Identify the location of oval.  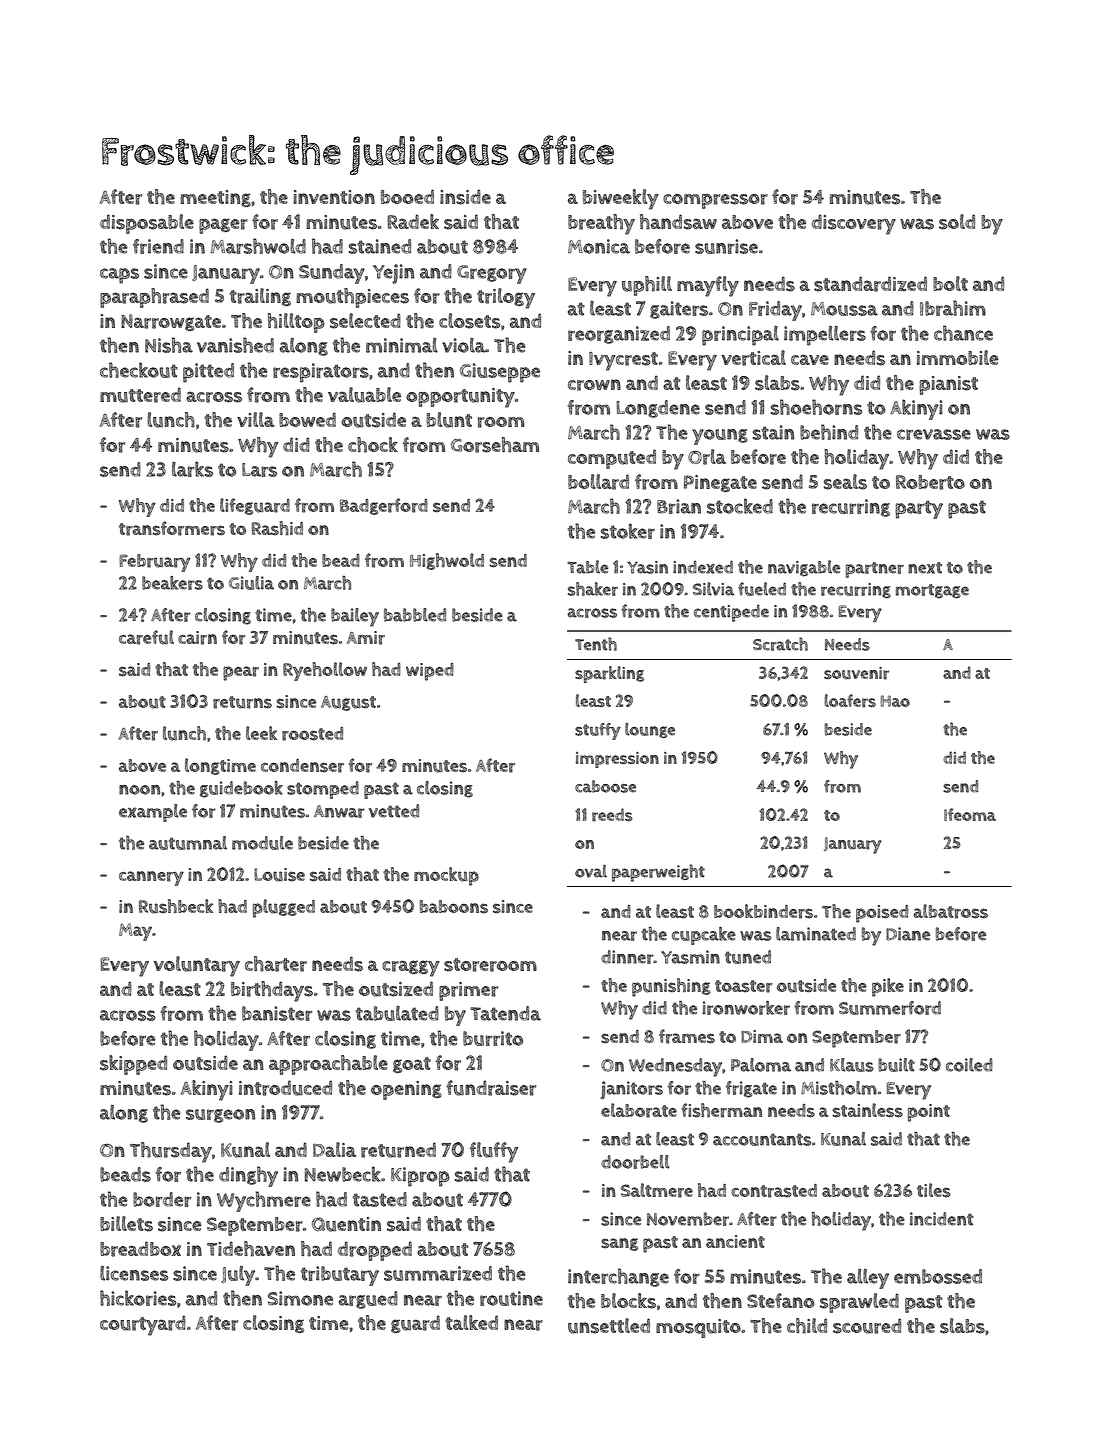
(591, 871).
